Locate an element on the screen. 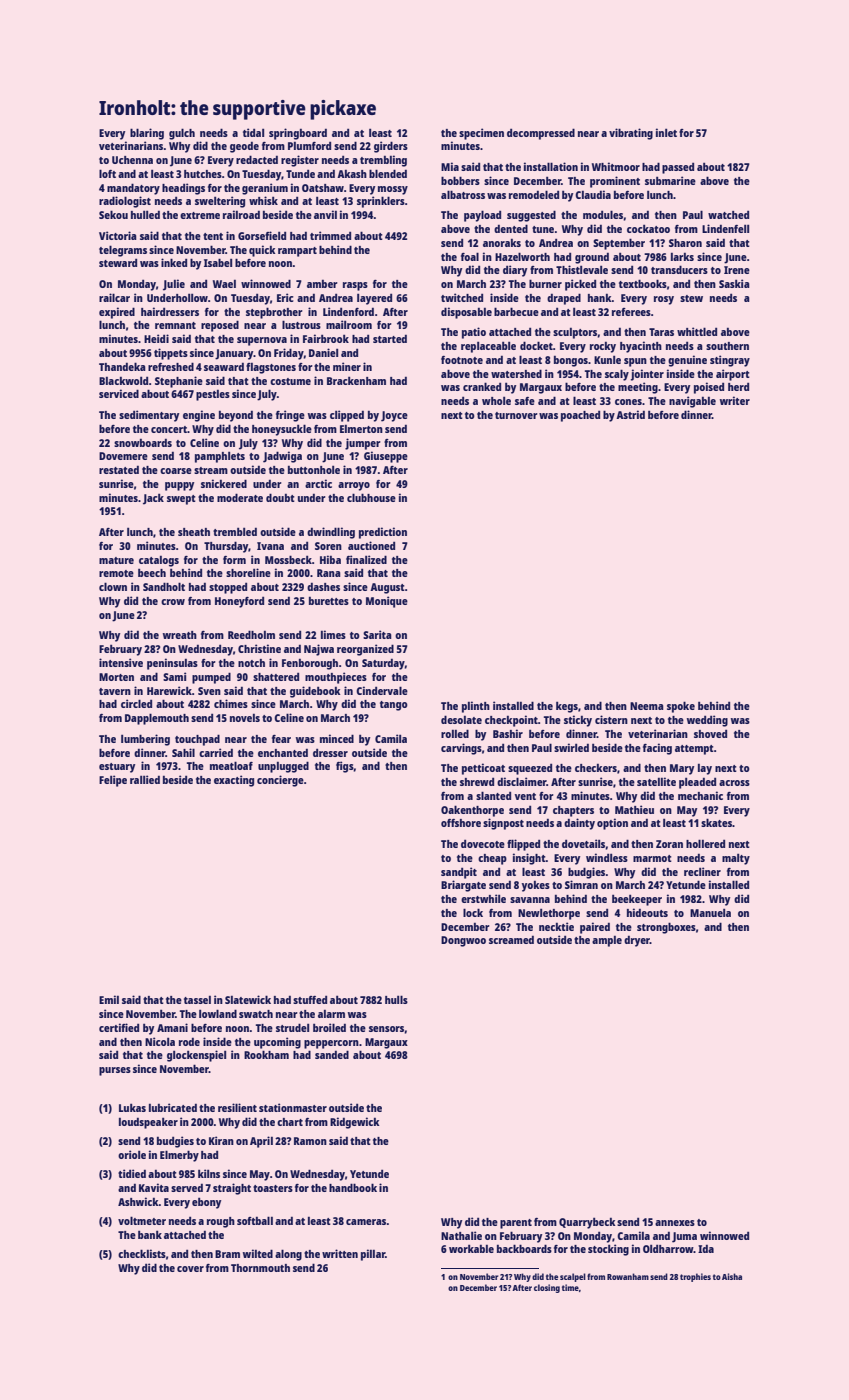 Image resolution: width=849 pixels, height=1400 pixels. exacting is located at coordinates (234, 781).
